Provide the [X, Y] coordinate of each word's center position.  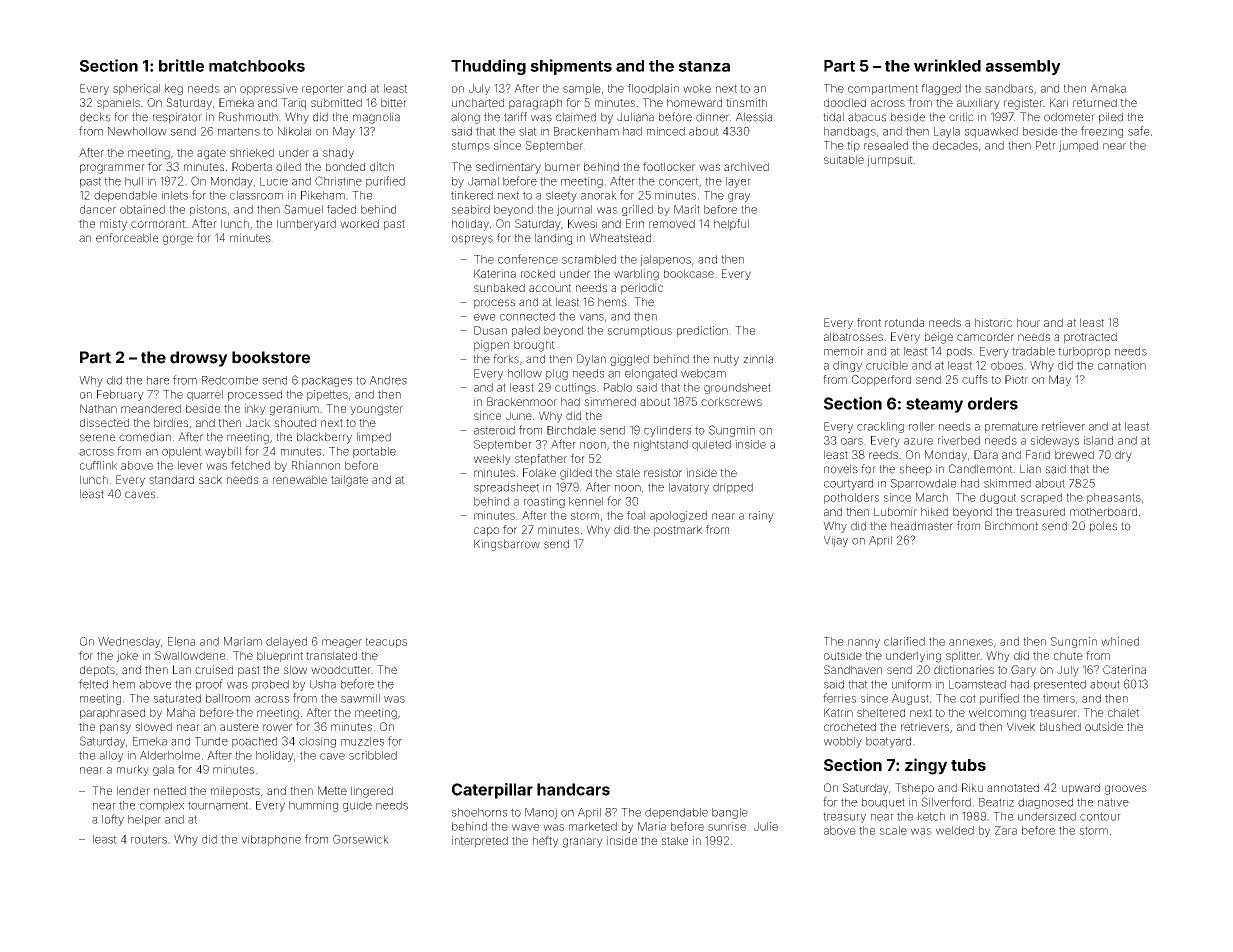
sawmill [360, 698]
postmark [678, 531]
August [910, 699]
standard [171, 479]
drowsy [199, 359]
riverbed [959, 440]
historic [993, 322]
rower [278, 727]
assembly [1023, 67]
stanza [704, 66]
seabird [471, 209]
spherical [136, 89]
